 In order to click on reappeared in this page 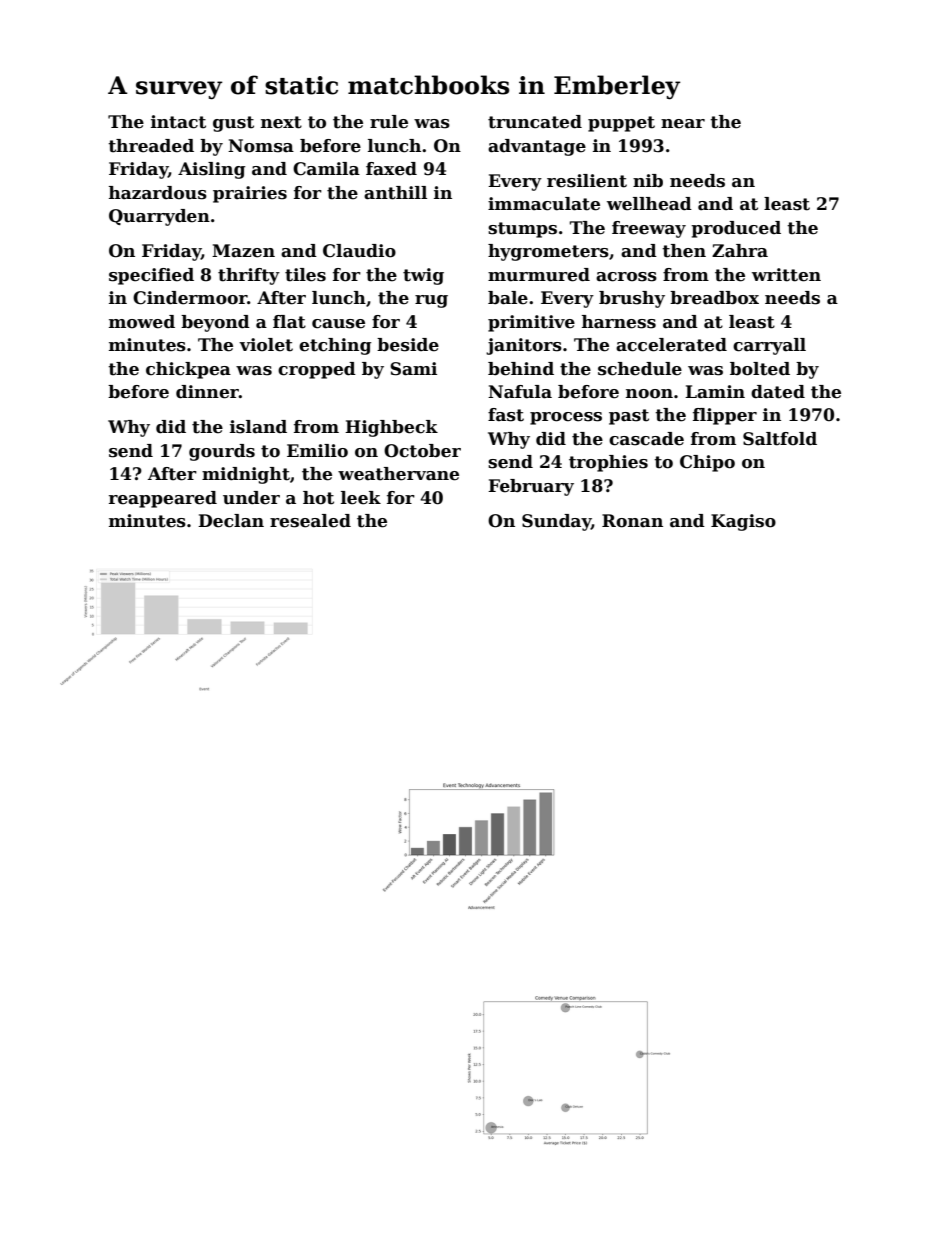, I will do `click(163, 499)`.
